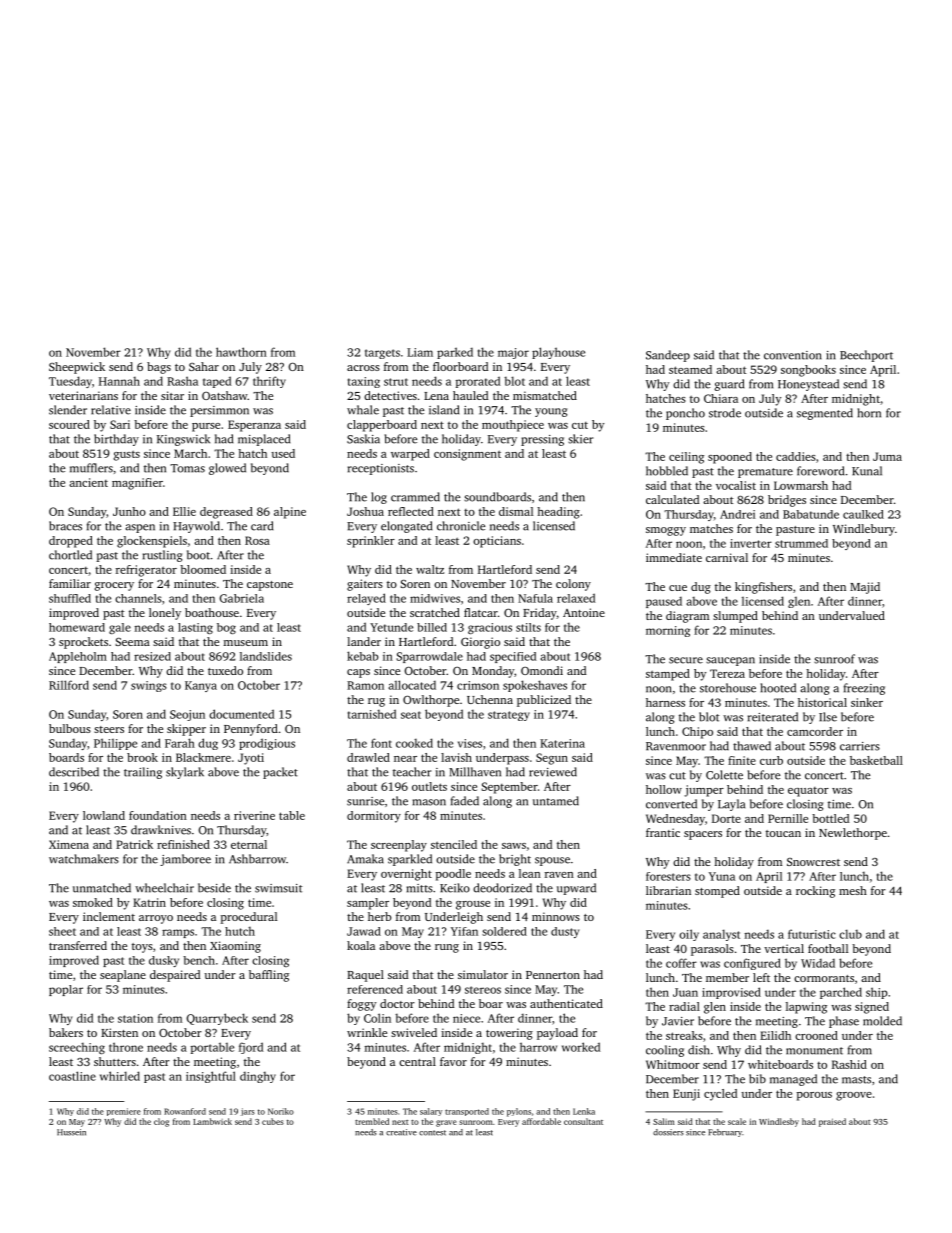 The height and width of the image is (1233, 952). I want to click on salary, so click(431, 1112).
